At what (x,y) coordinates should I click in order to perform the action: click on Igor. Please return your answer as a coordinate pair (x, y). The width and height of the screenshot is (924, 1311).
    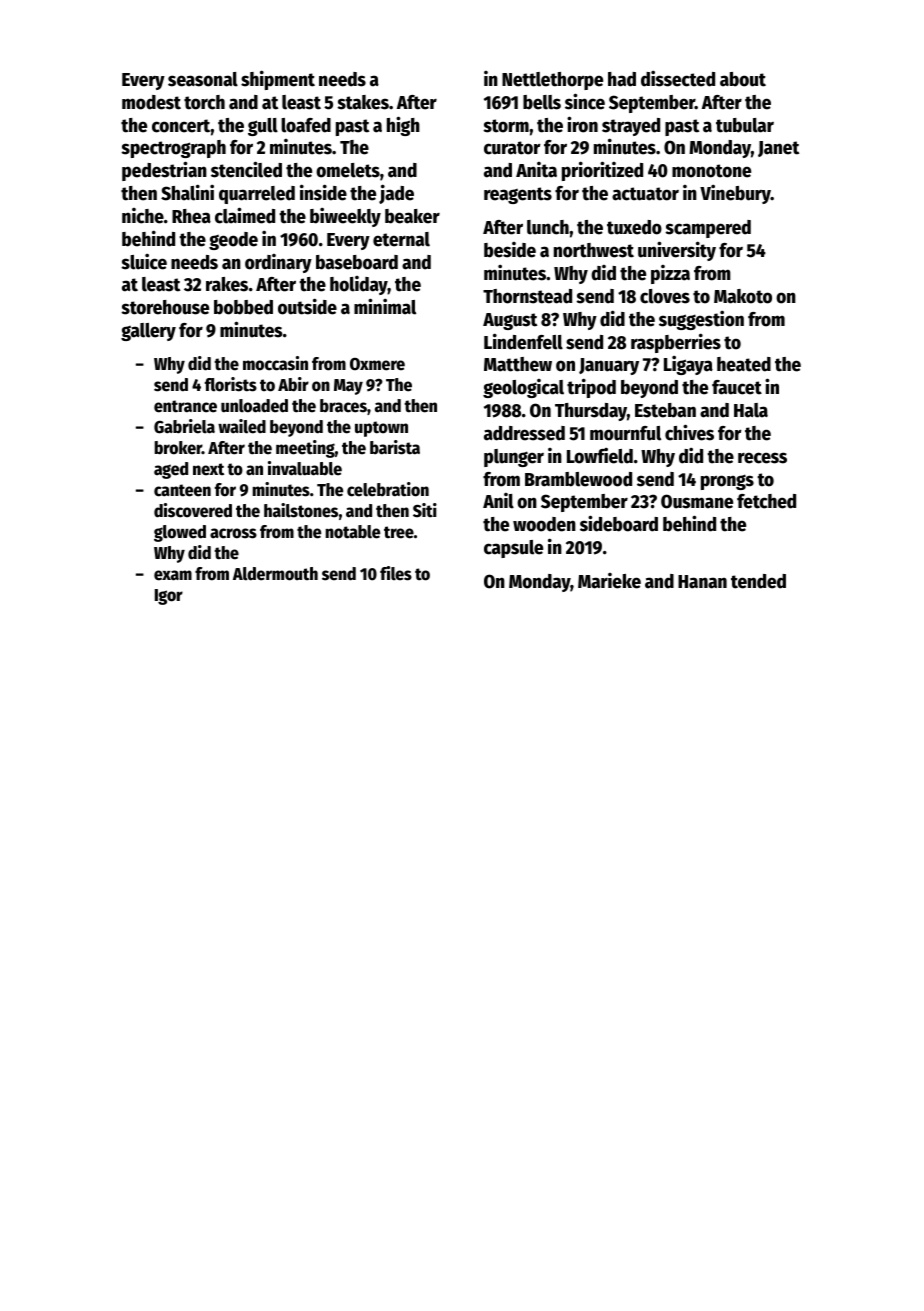
    Looking at the image, I should click on (169, 597).
